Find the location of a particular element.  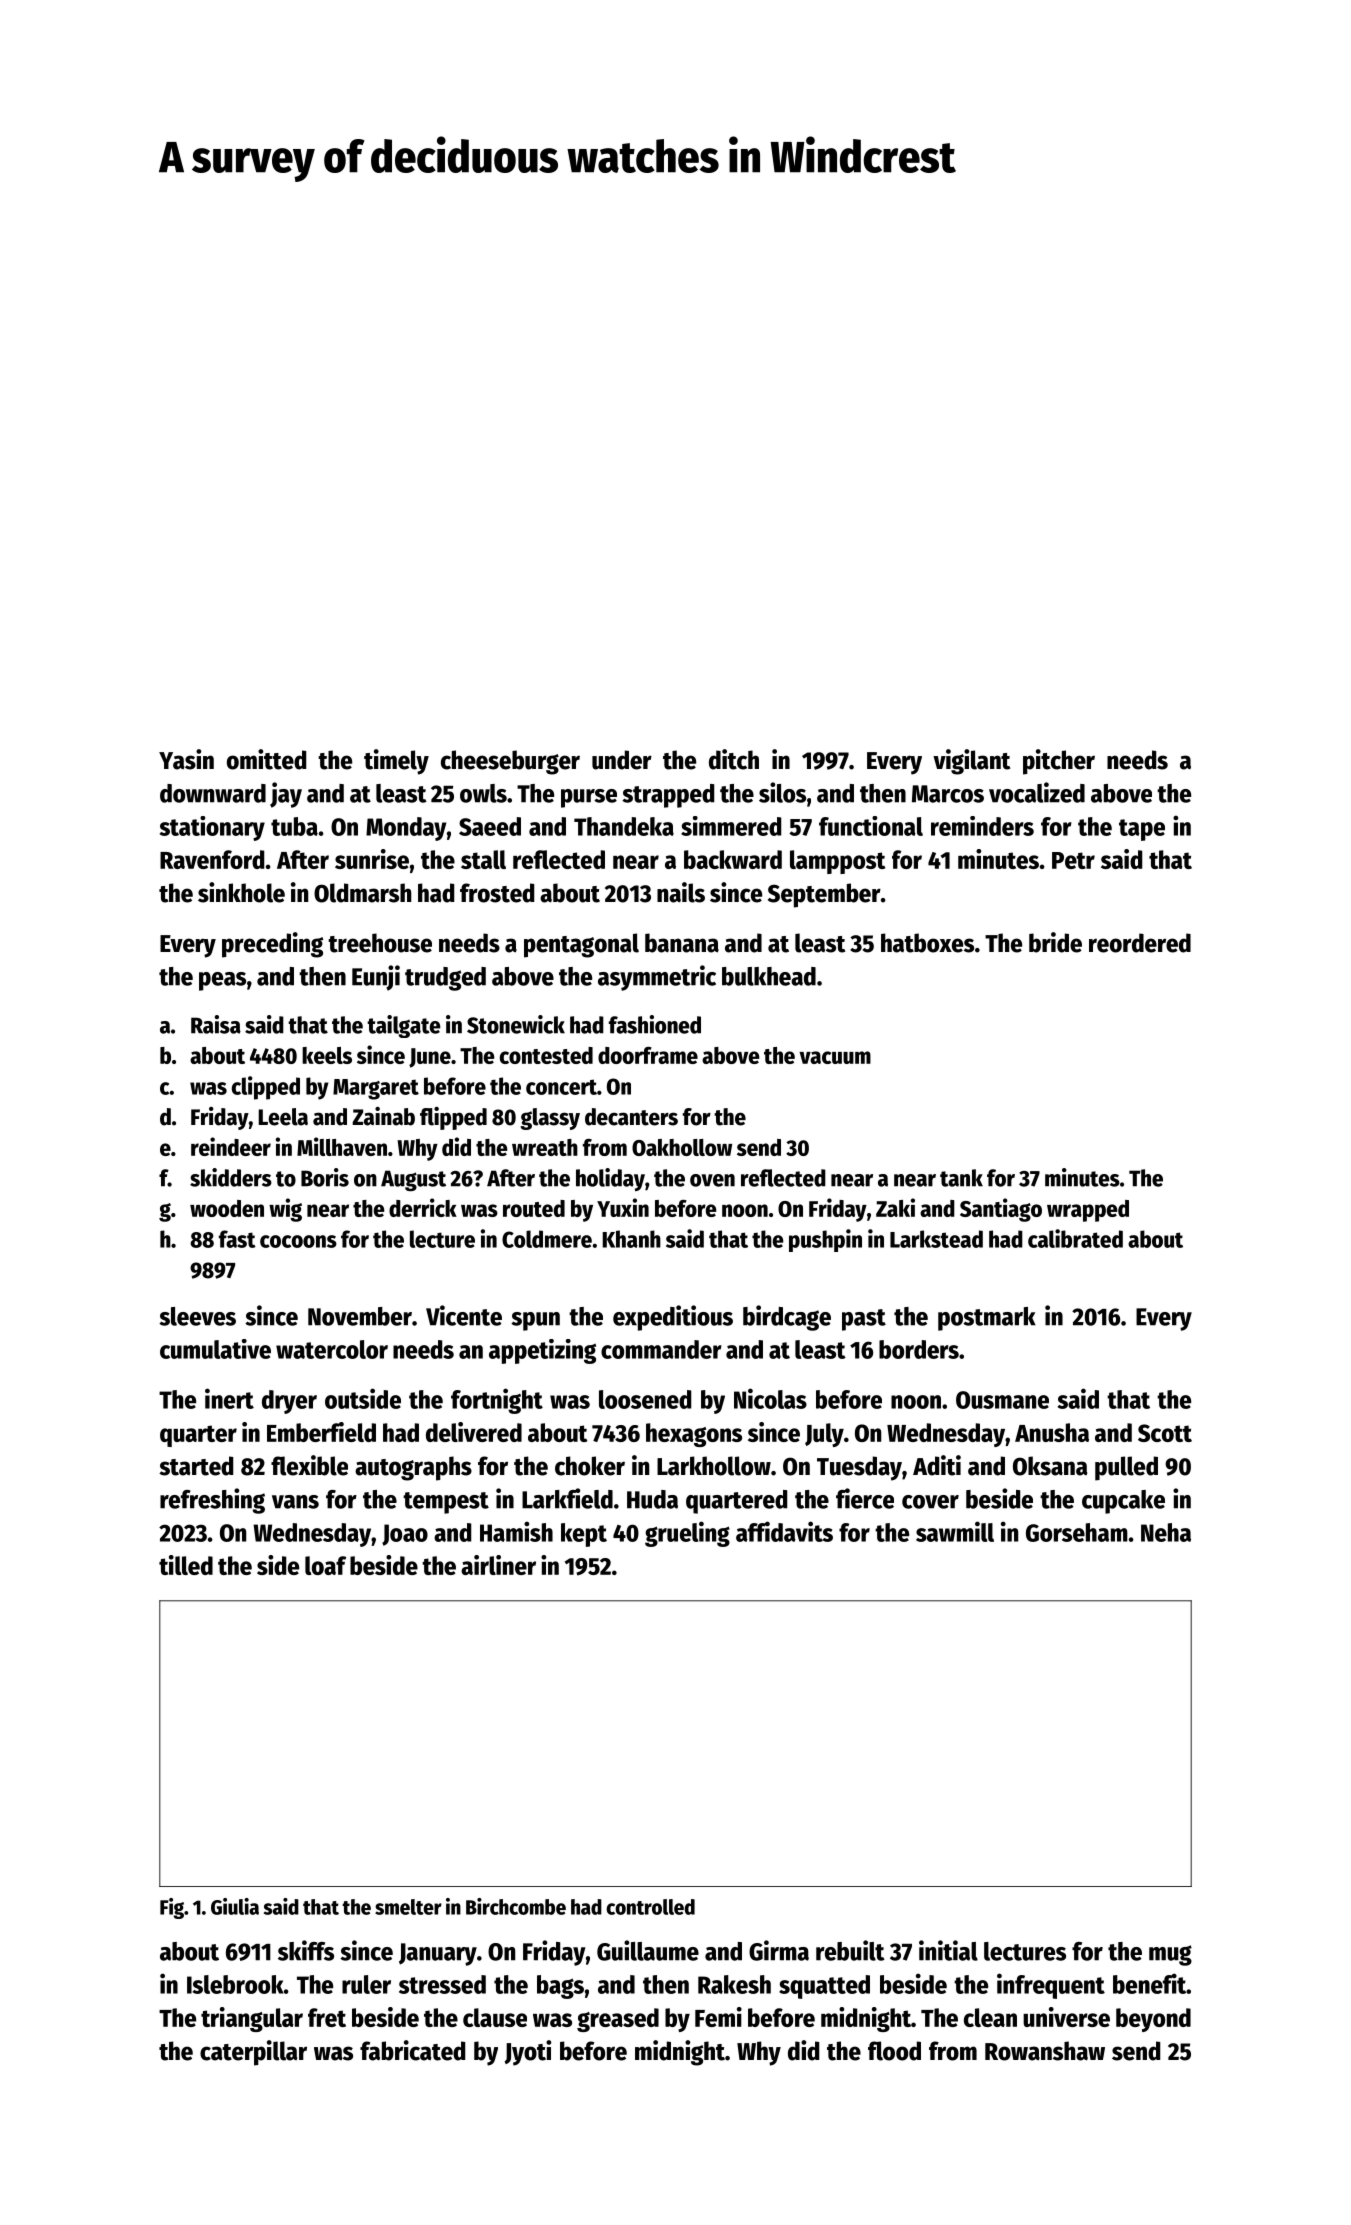

under is located at coordinates (622, 760).
